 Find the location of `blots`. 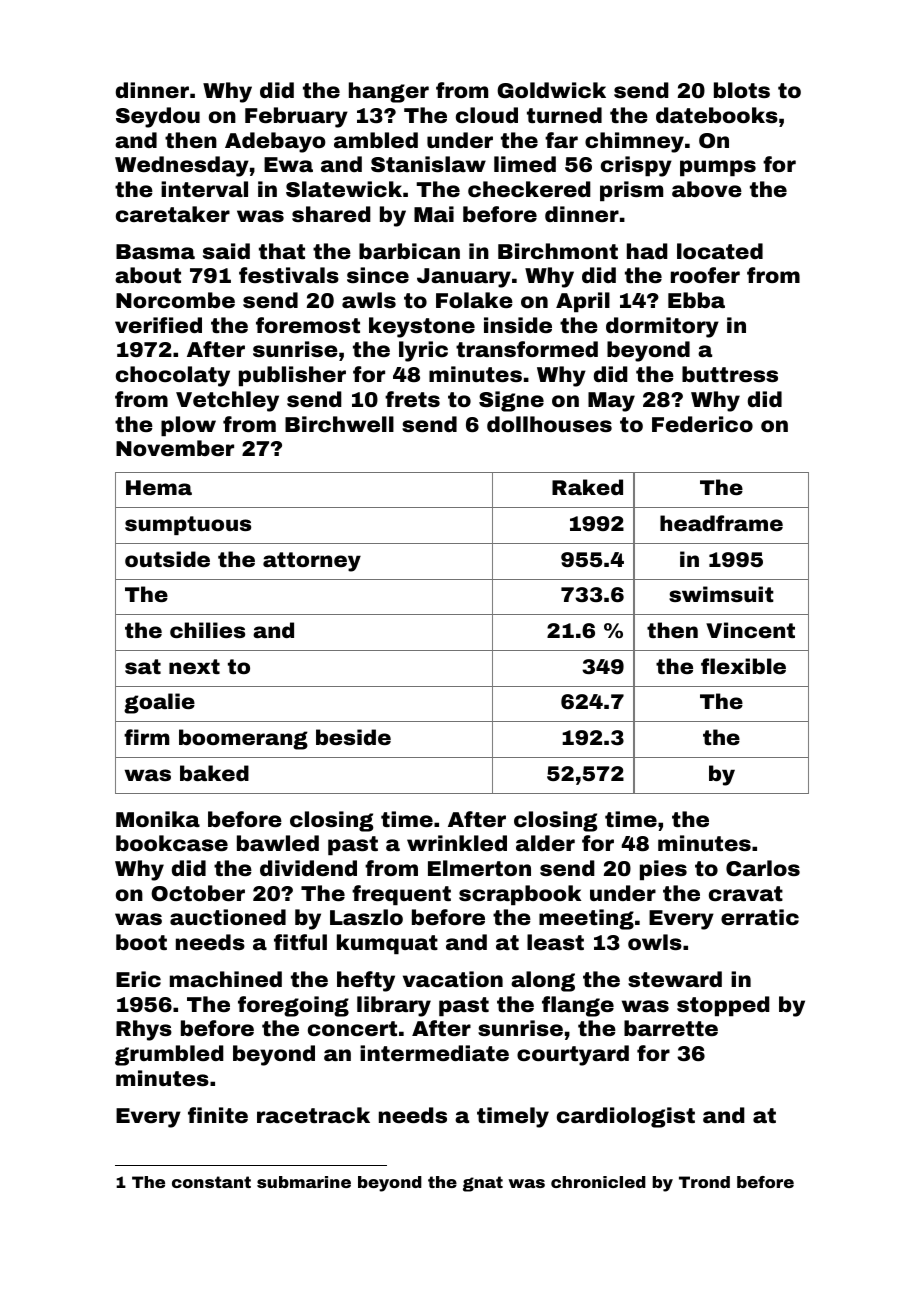

blots is located at coordinates (742, 90).
